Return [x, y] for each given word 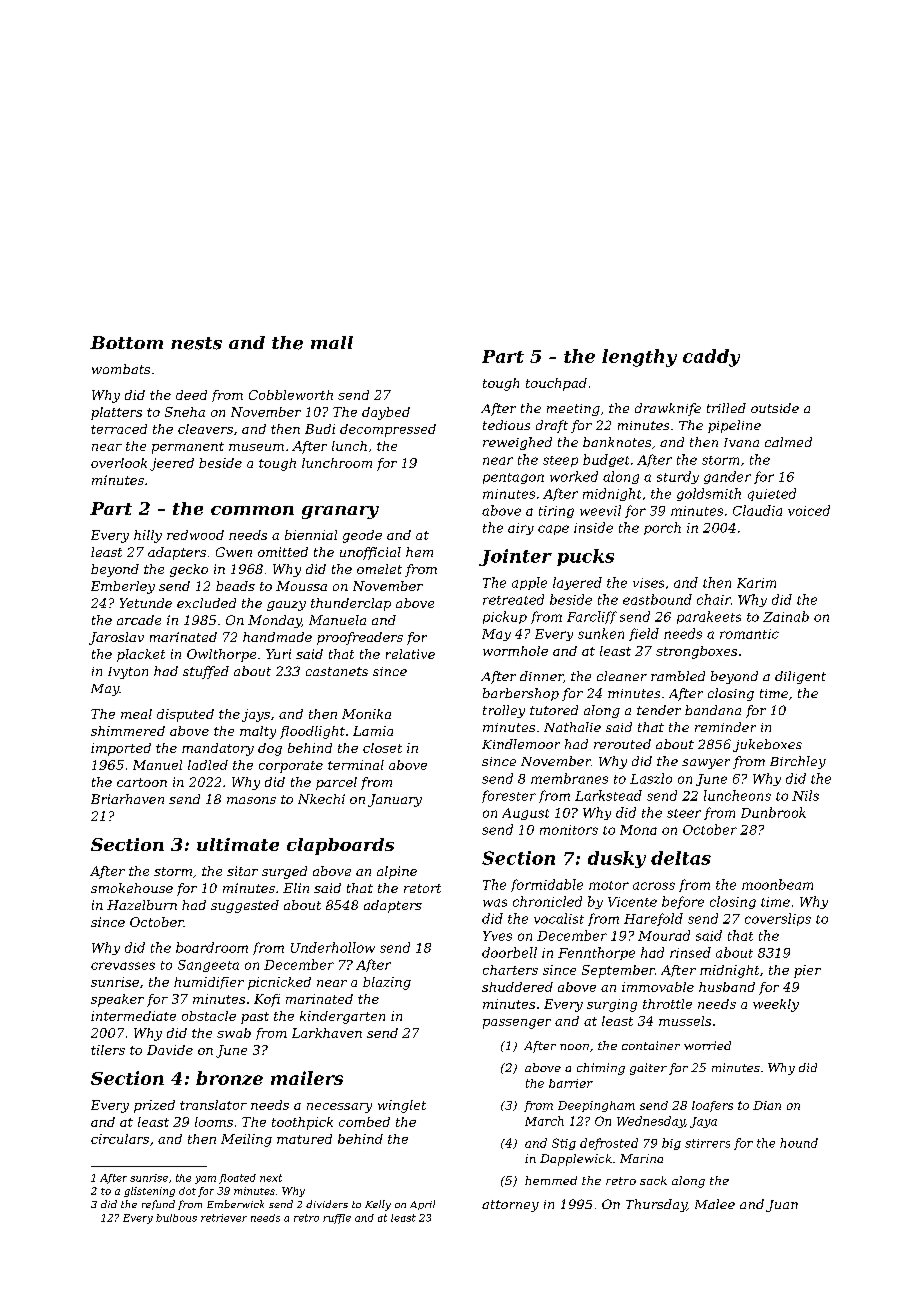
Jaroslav [116, 638]
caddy [711, 358]
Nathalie [572, 727]
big [671, 1144]
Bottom [126, 342]
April [422, 1205]
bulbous [176, 1218]
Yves [497, 936]
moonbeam [777, 884]
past [255, 1018]
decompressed [388, 430]
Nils [805, 795]
